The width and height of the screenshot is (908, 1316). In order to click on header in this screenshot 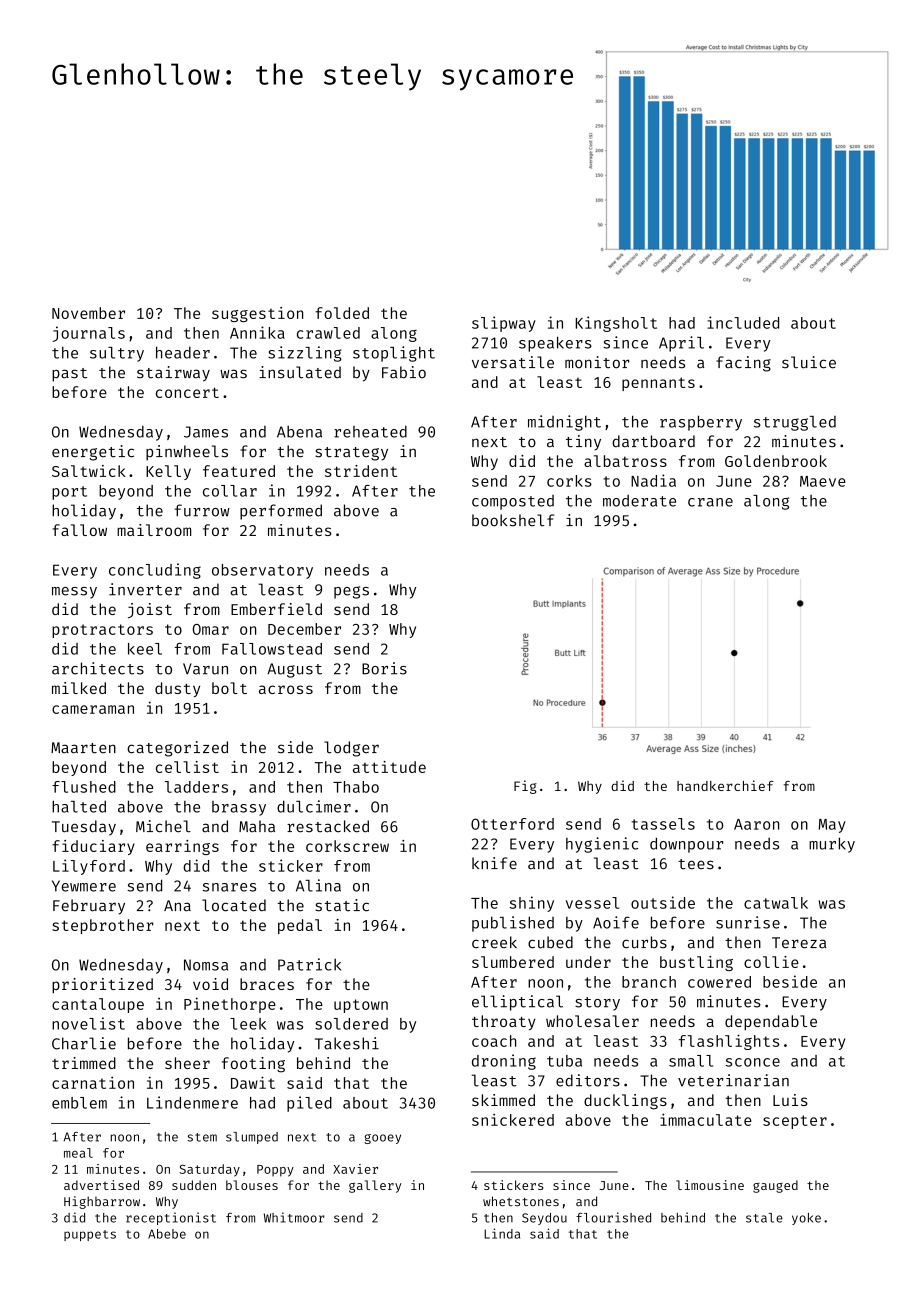, I will do `click(183, 352)`.
